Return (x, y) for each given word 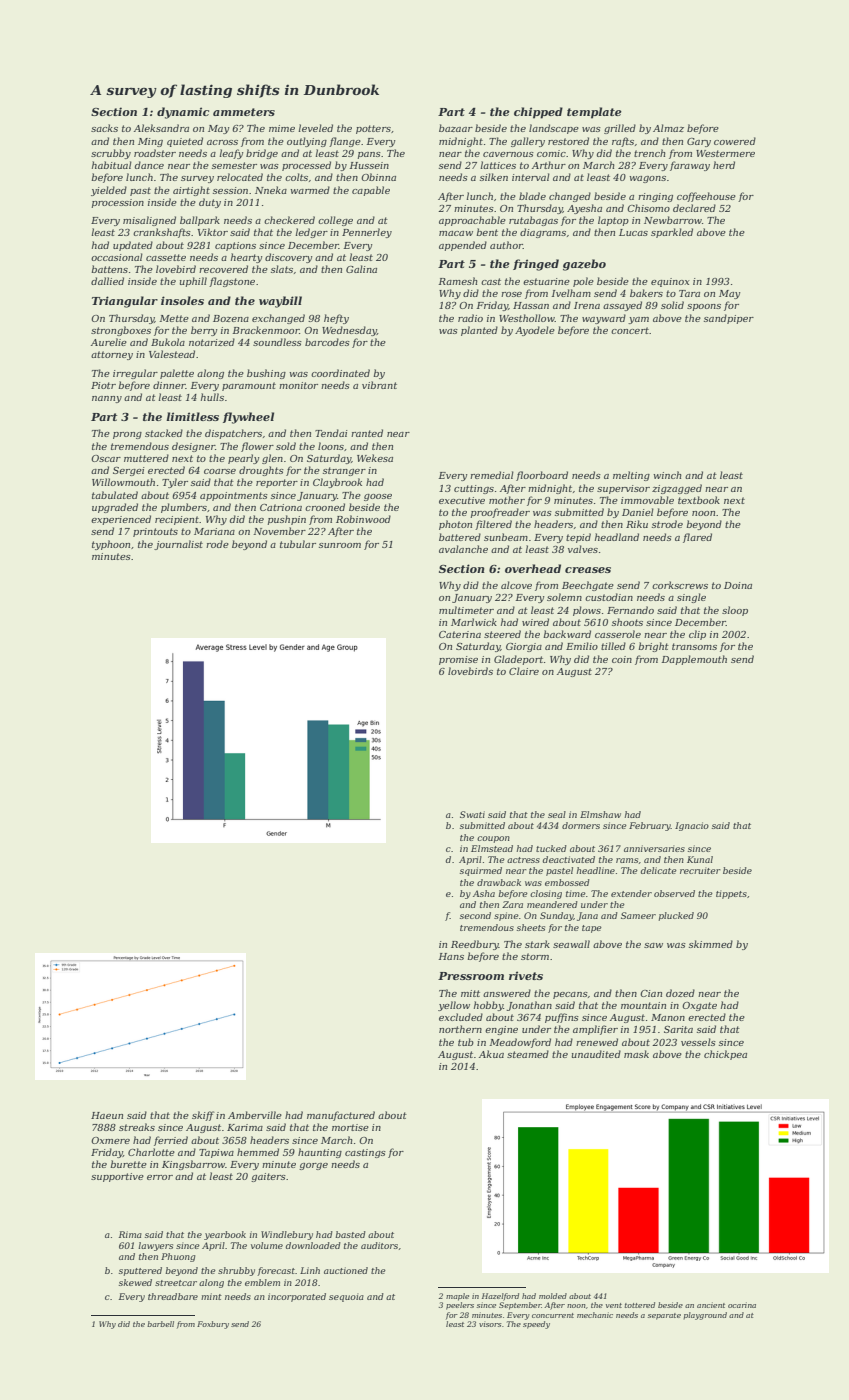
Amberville (255, 1115)
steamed (528, 1054)
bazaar (456, 128)
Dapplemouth (694, 660)
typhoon (111, 545)
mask (636, 1054)
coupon (493, 839)
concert (630, 330)
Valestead (172, 354)
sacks (104, 128)
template (594, 113)
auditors (379, 1245)
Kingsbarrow (193, 1165)
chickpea (725, 1055)
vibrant (379, 385)
